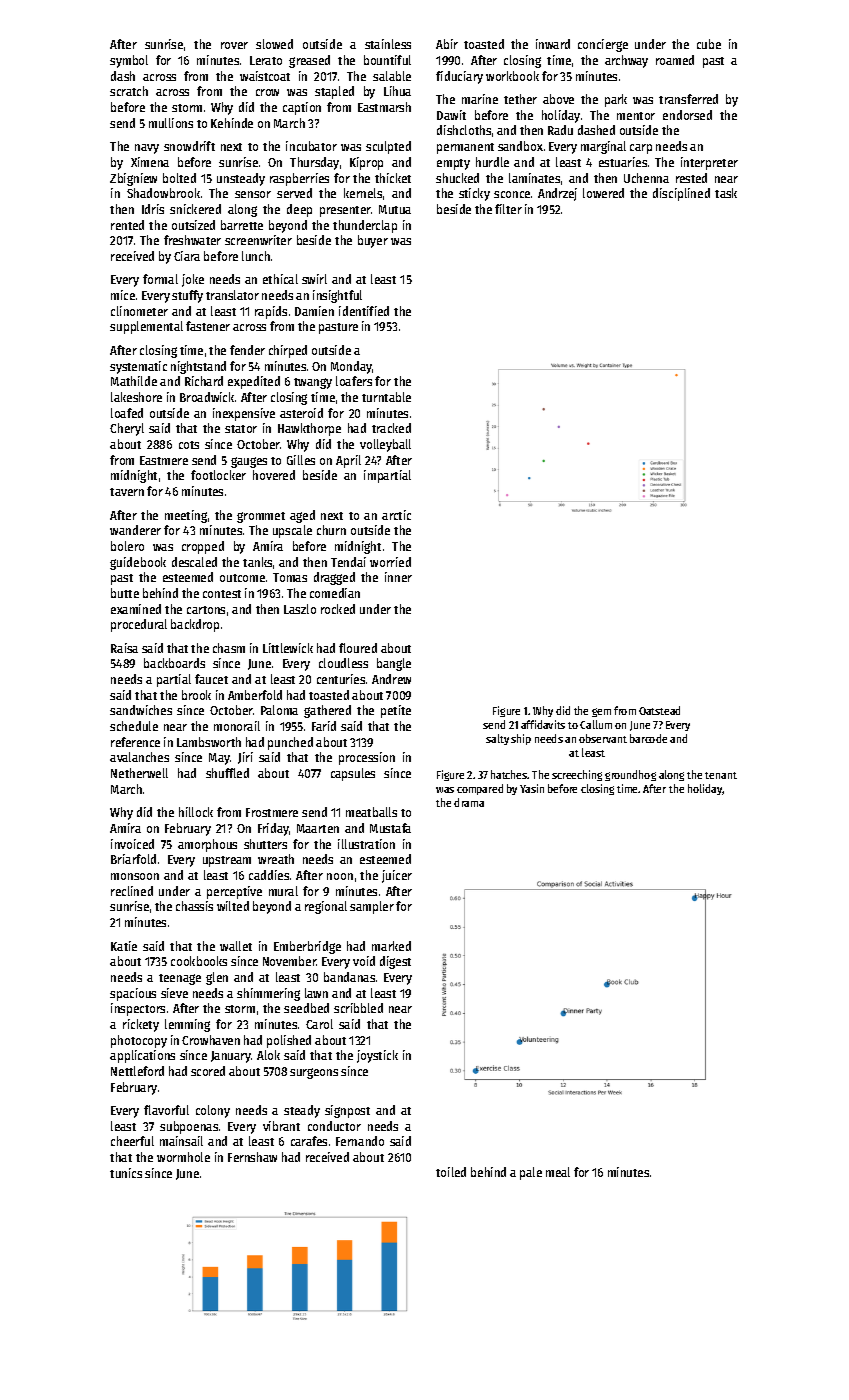 This document has width=849, height=1400. What do you see at coordinates (601, 712) in the document?
I see `gem` at bounding box center [601, 712].
